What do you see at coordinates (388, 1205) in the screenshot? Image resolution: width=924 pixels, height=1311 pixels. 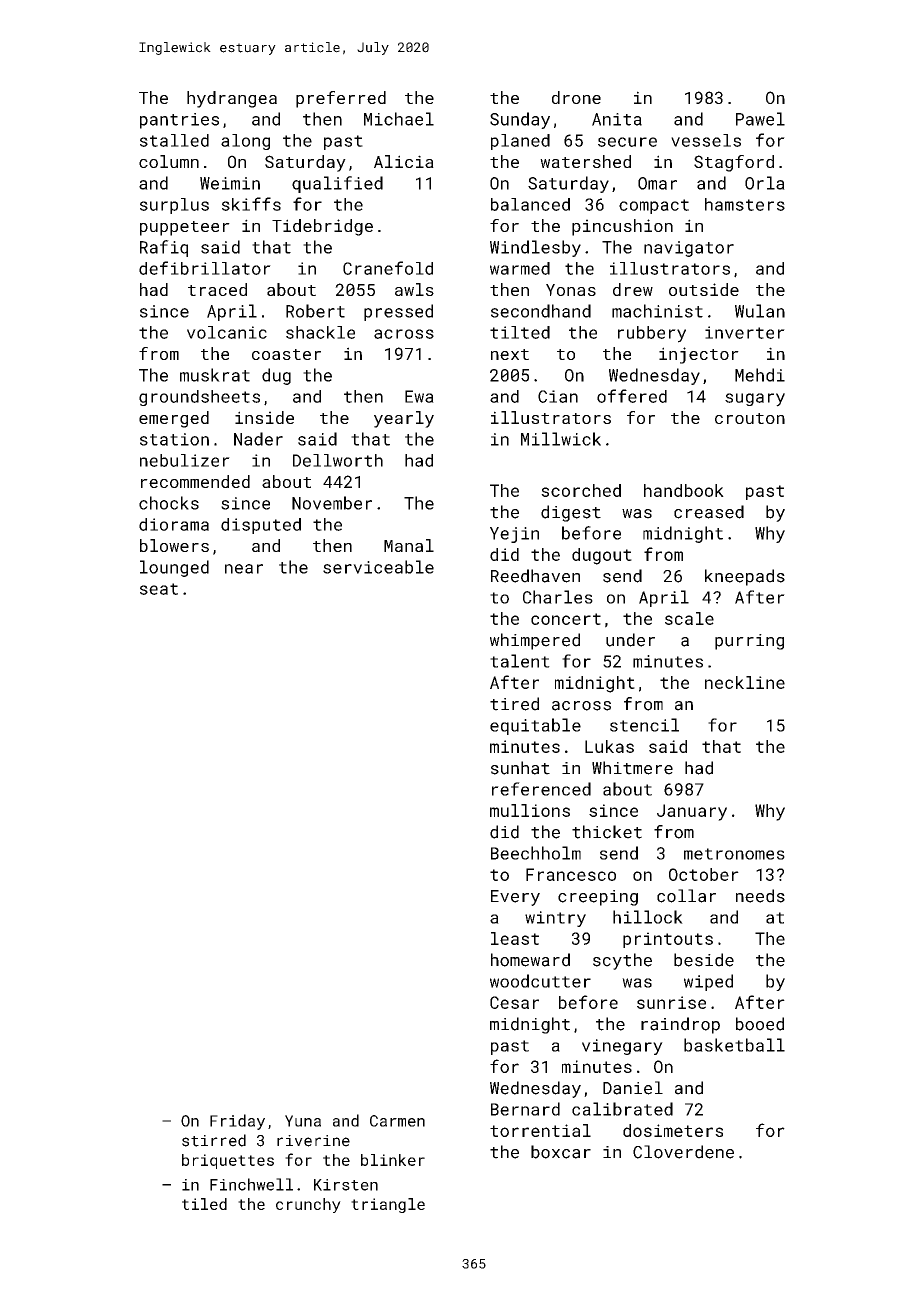 I see `triangle` at bounding box center [388, 1205].
